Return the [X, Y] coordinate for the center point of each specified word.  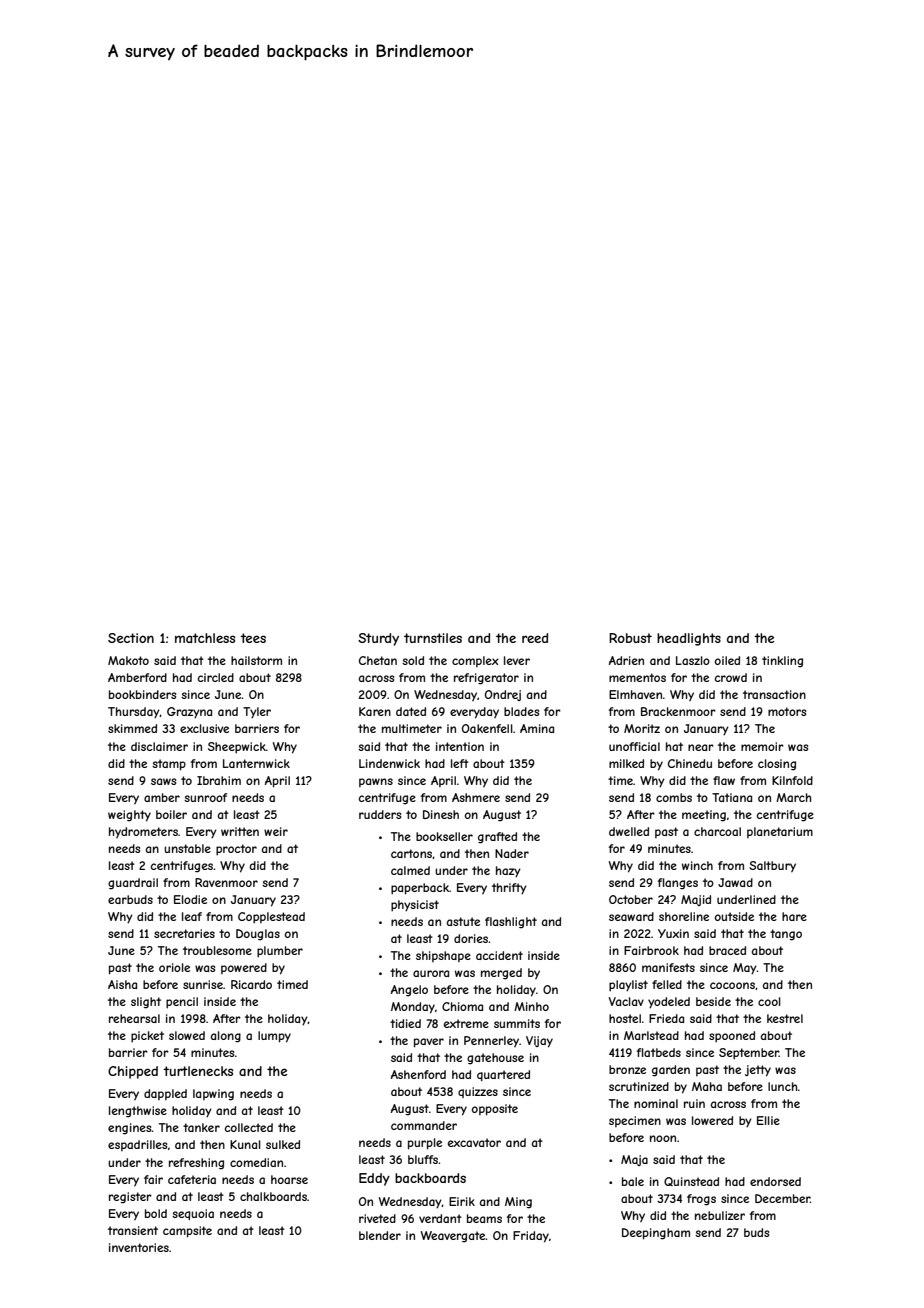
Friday [531, 1237]
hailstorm [256, 660]
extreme [466, 1023]
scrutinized [639, 1086]
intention [460, 746]
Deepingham [656, 1234]
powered [244, 968]
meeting [704, 816]
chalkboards [273, 1196]
